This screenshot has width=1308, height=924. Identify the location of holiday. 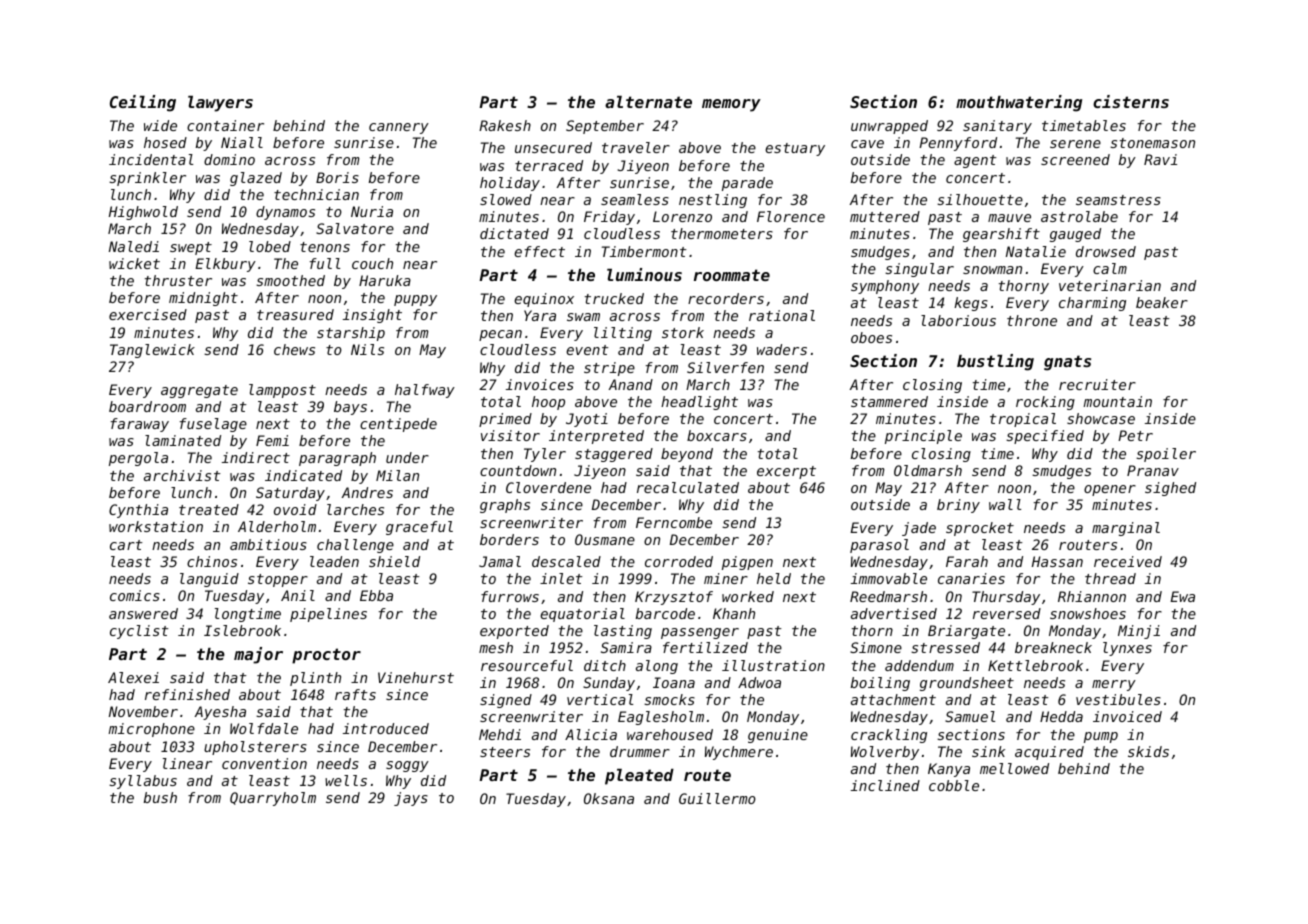
(510, 184).
